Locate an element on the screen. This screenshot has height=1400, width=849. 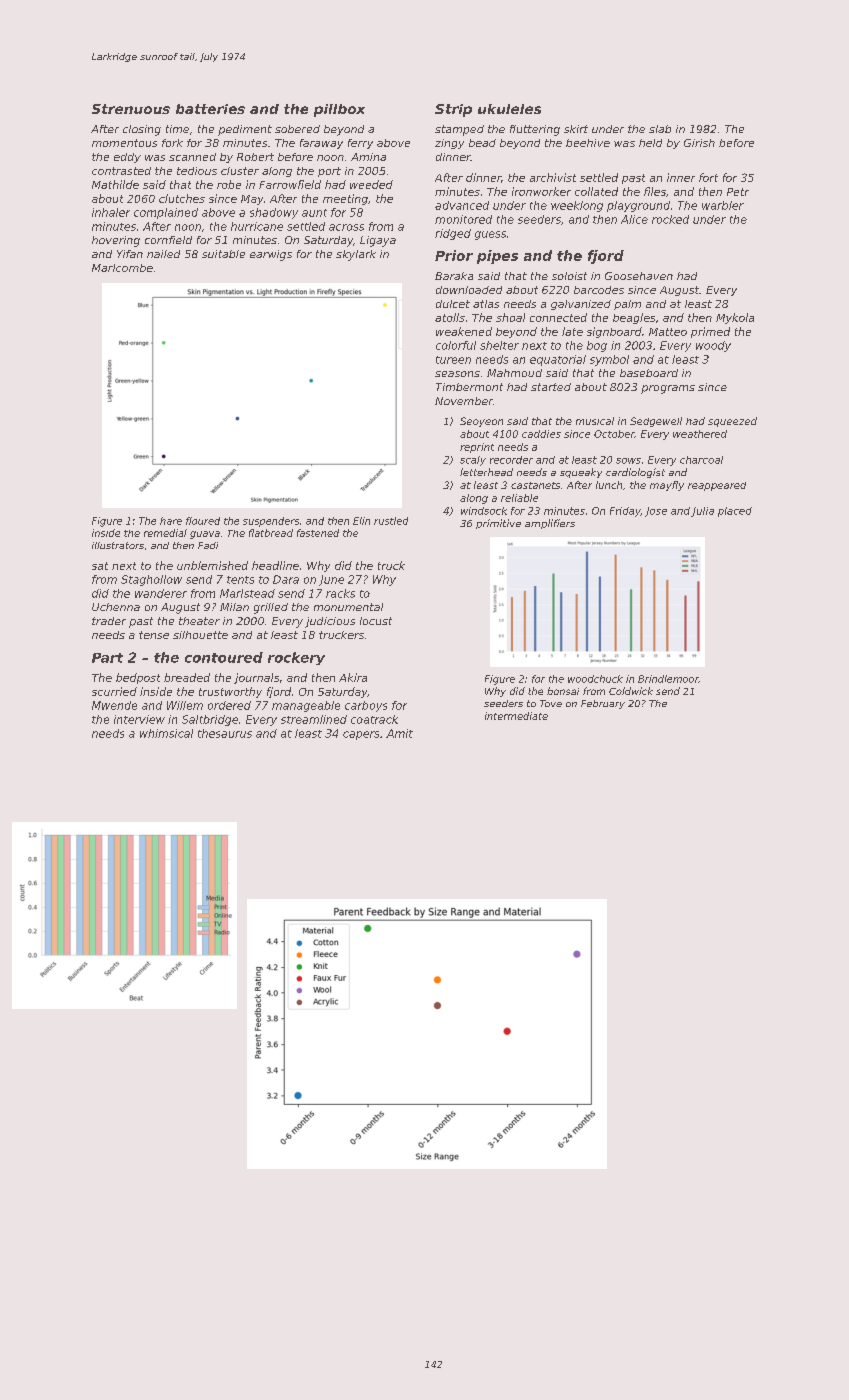
Jose is located at coordinates (656, 512).
